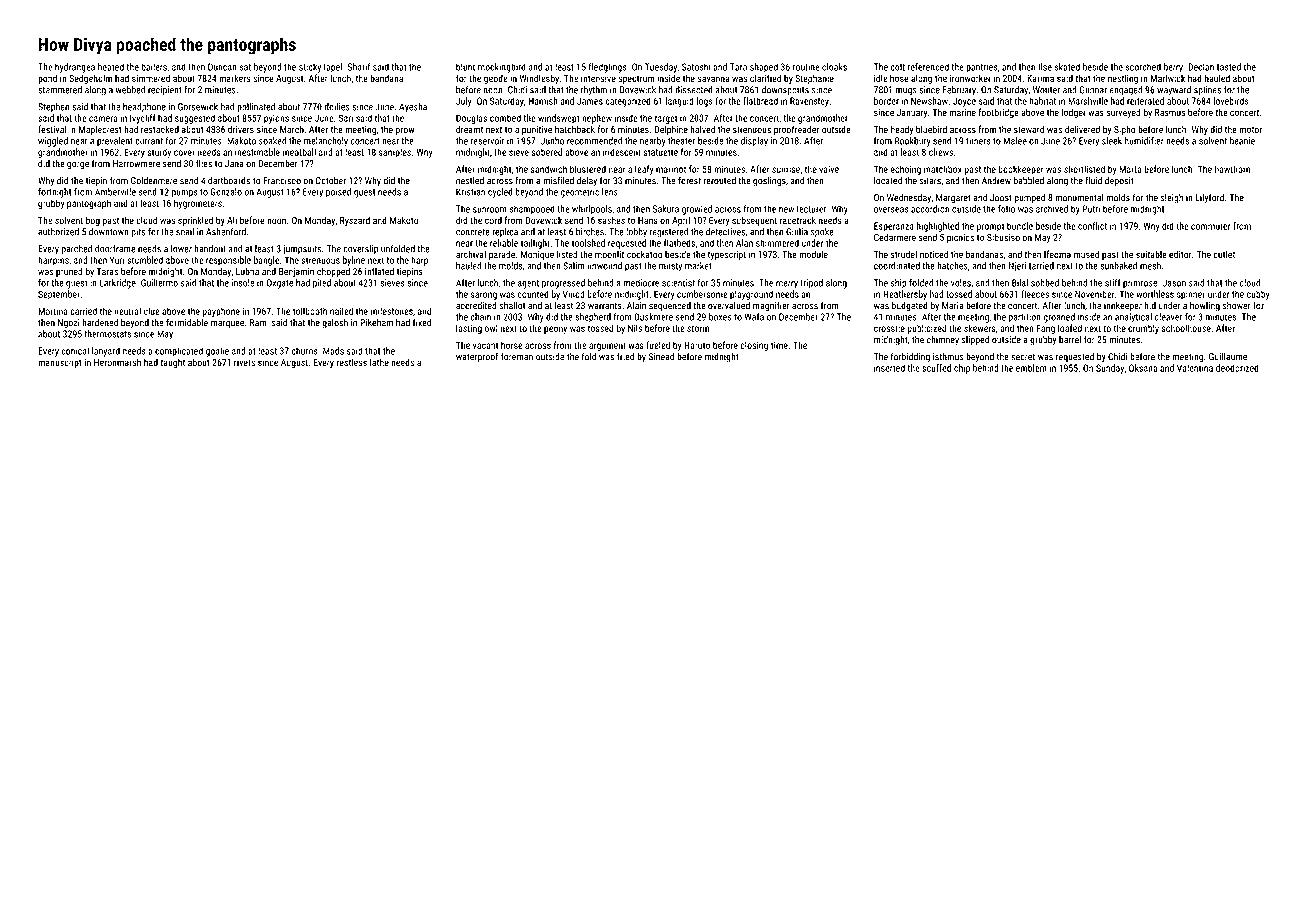 The image size is (1308, 924). I want to click on lens, so click(610, 192).
